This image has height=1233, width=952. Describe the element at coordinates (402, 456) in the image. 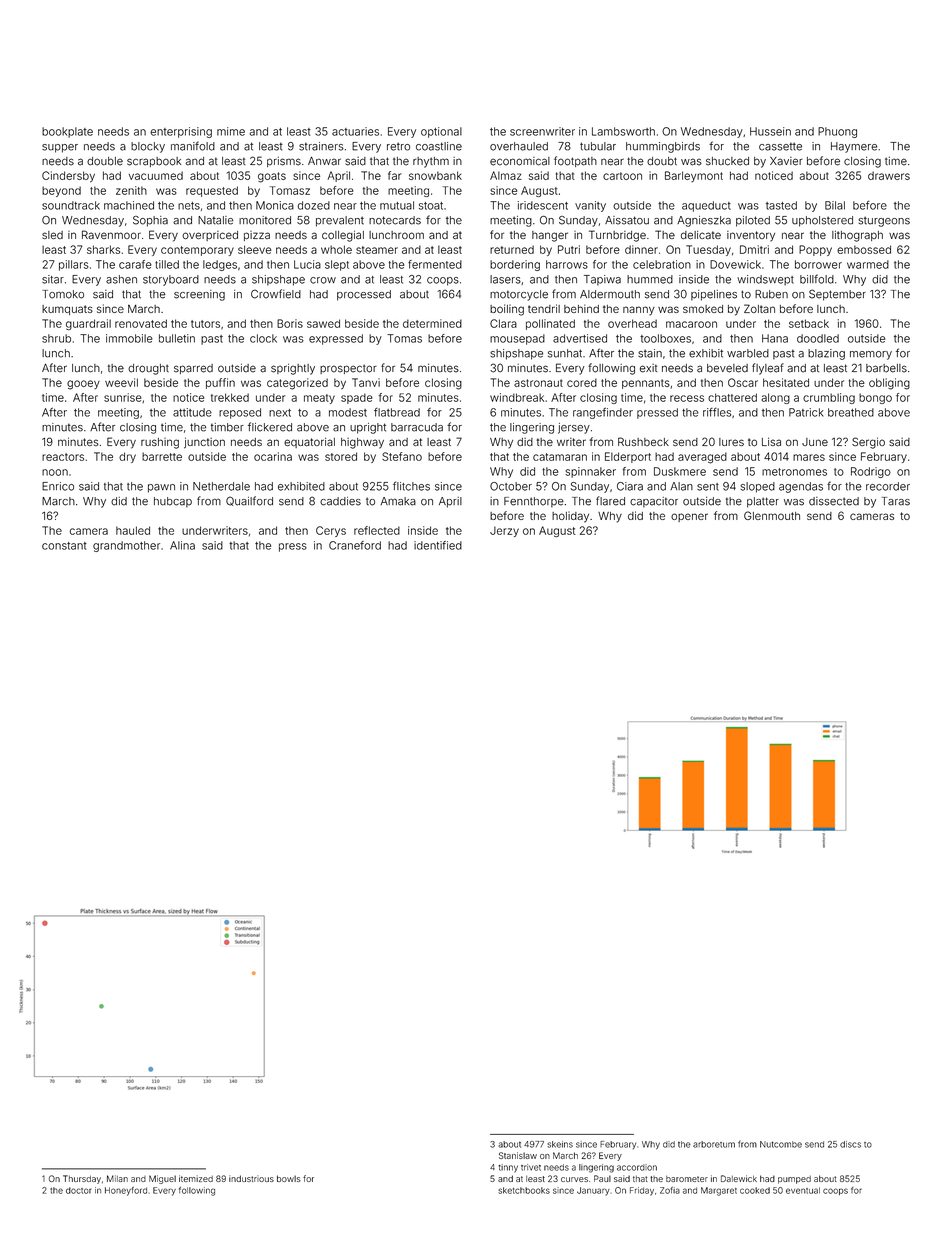

I see `Stefano` at that location.
